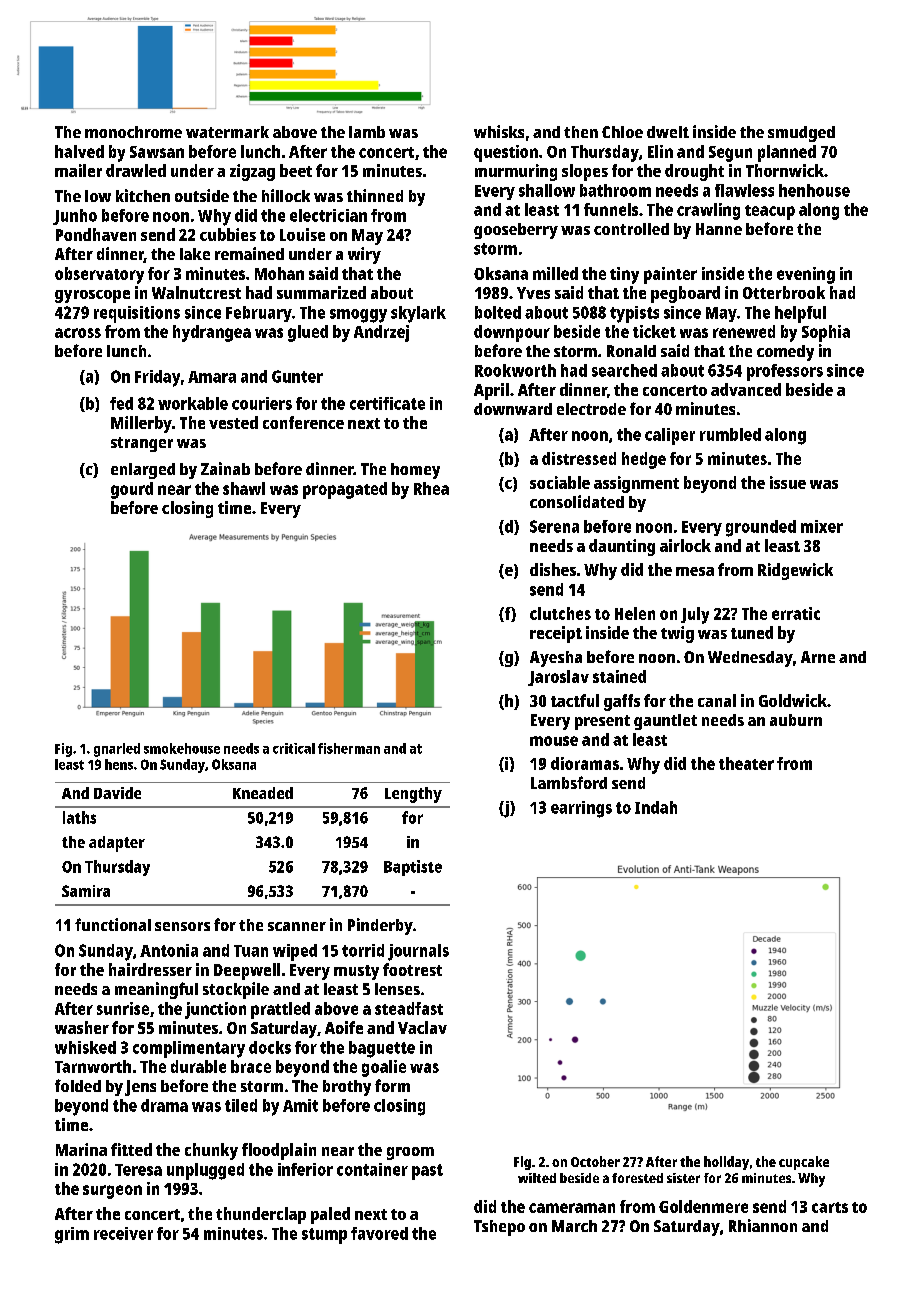  Describe the element at coordinates (79, 151) in the image. I see `halved` at that location.
